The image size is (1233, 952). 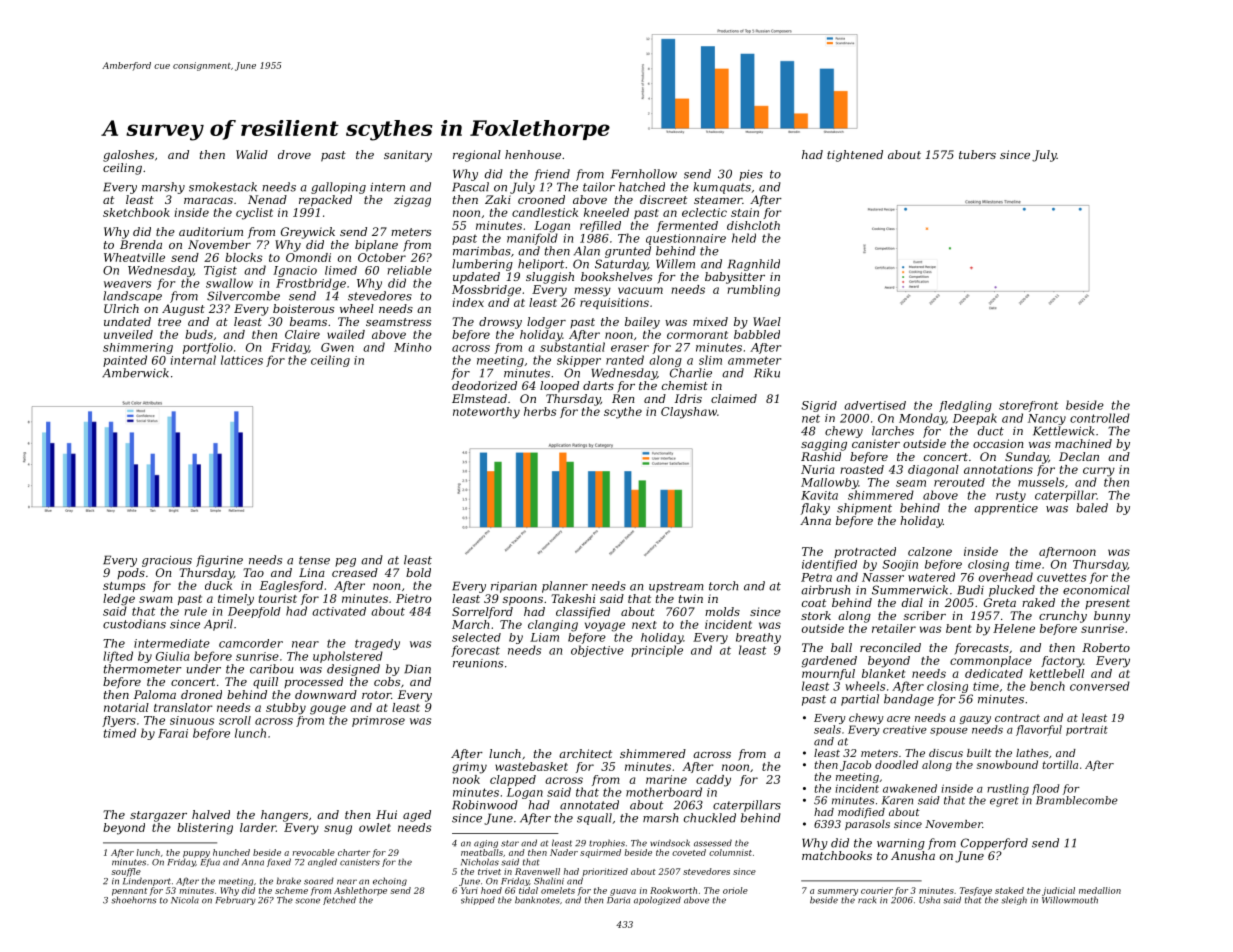 I want to click on portfolio, so click(x=208, y=348).
